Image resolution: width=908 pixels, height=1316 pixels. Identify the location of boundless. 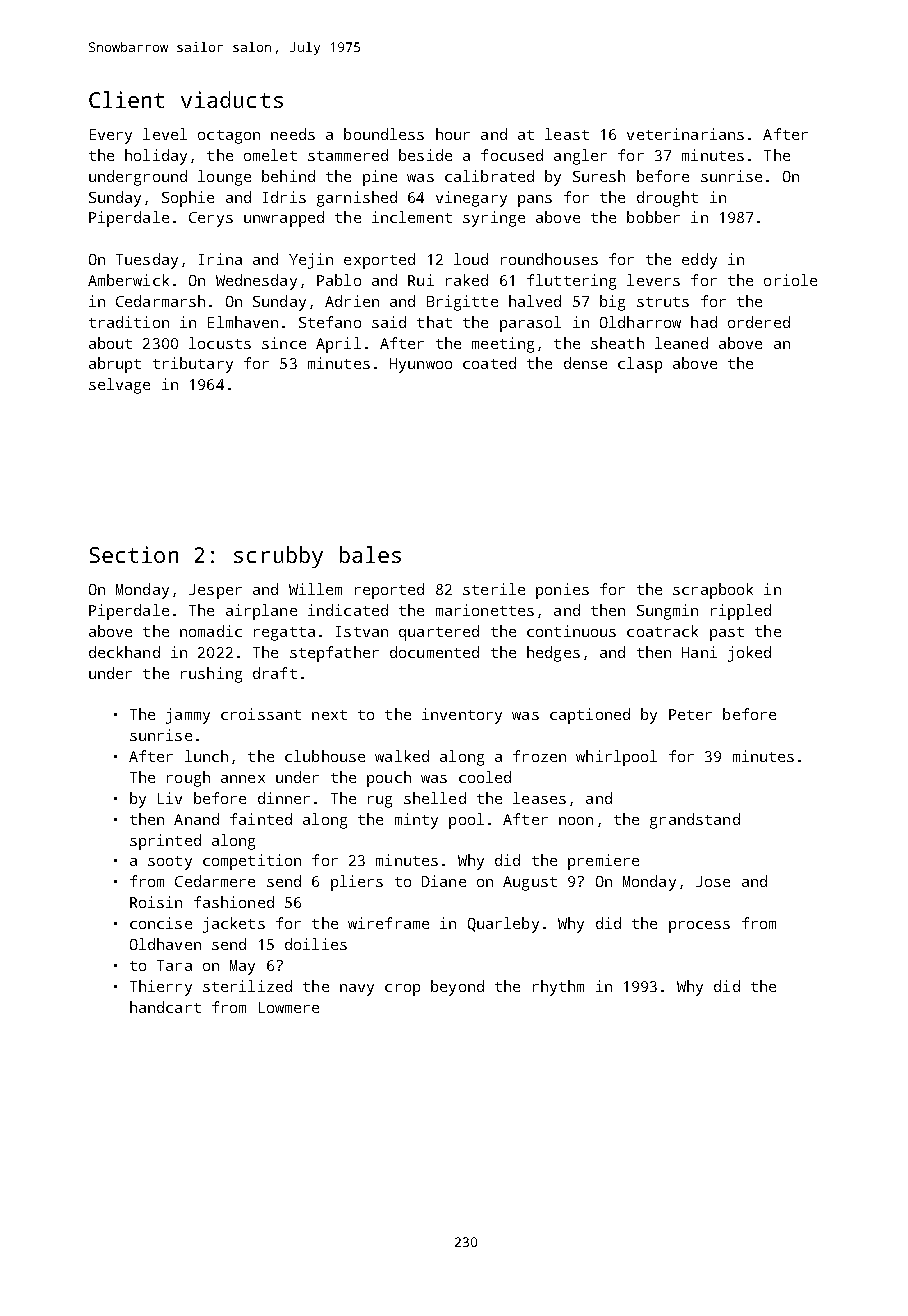
(384, 134).
